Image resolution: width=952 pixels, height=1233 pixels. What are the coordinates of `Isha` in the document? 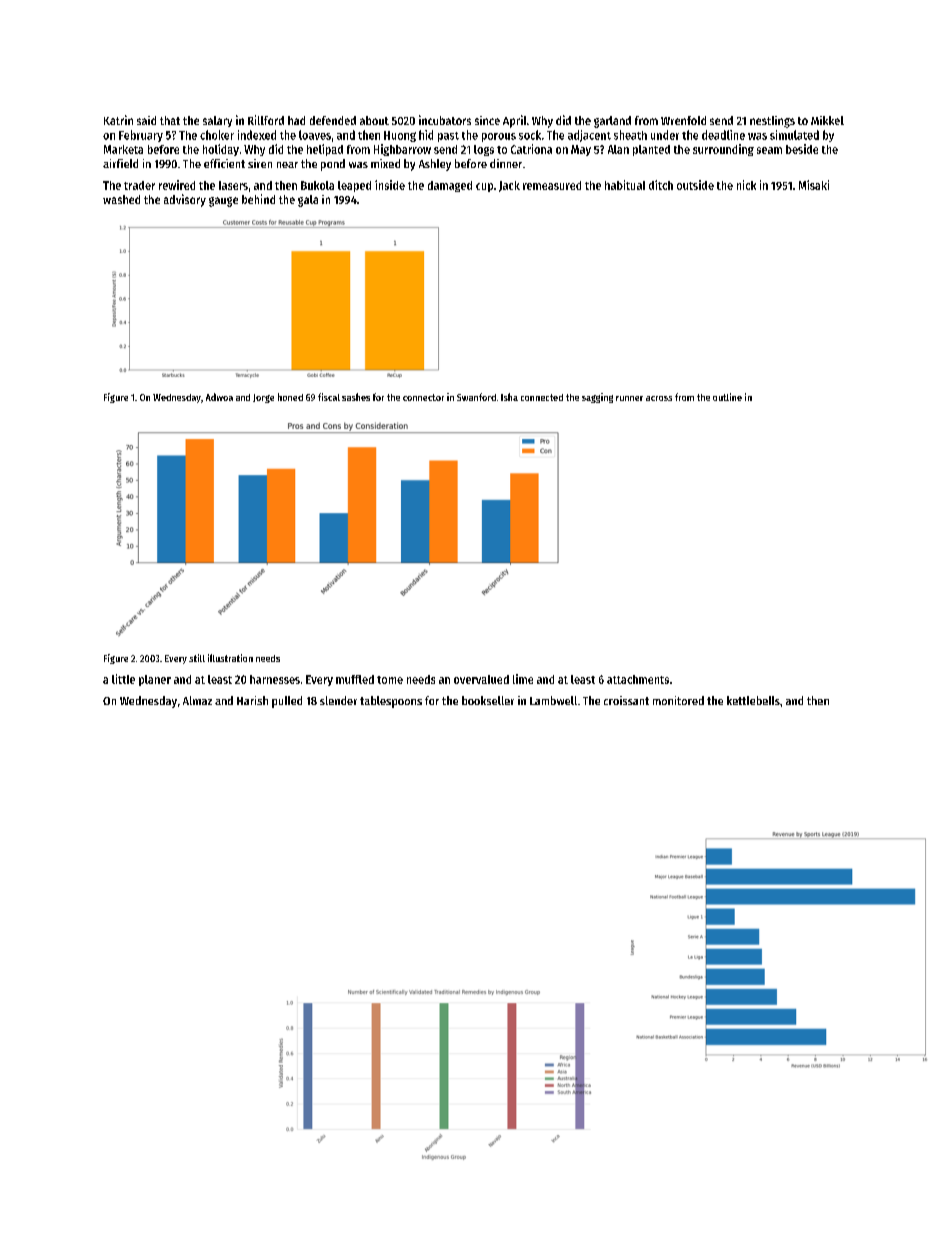 It's located at (509, 397).
